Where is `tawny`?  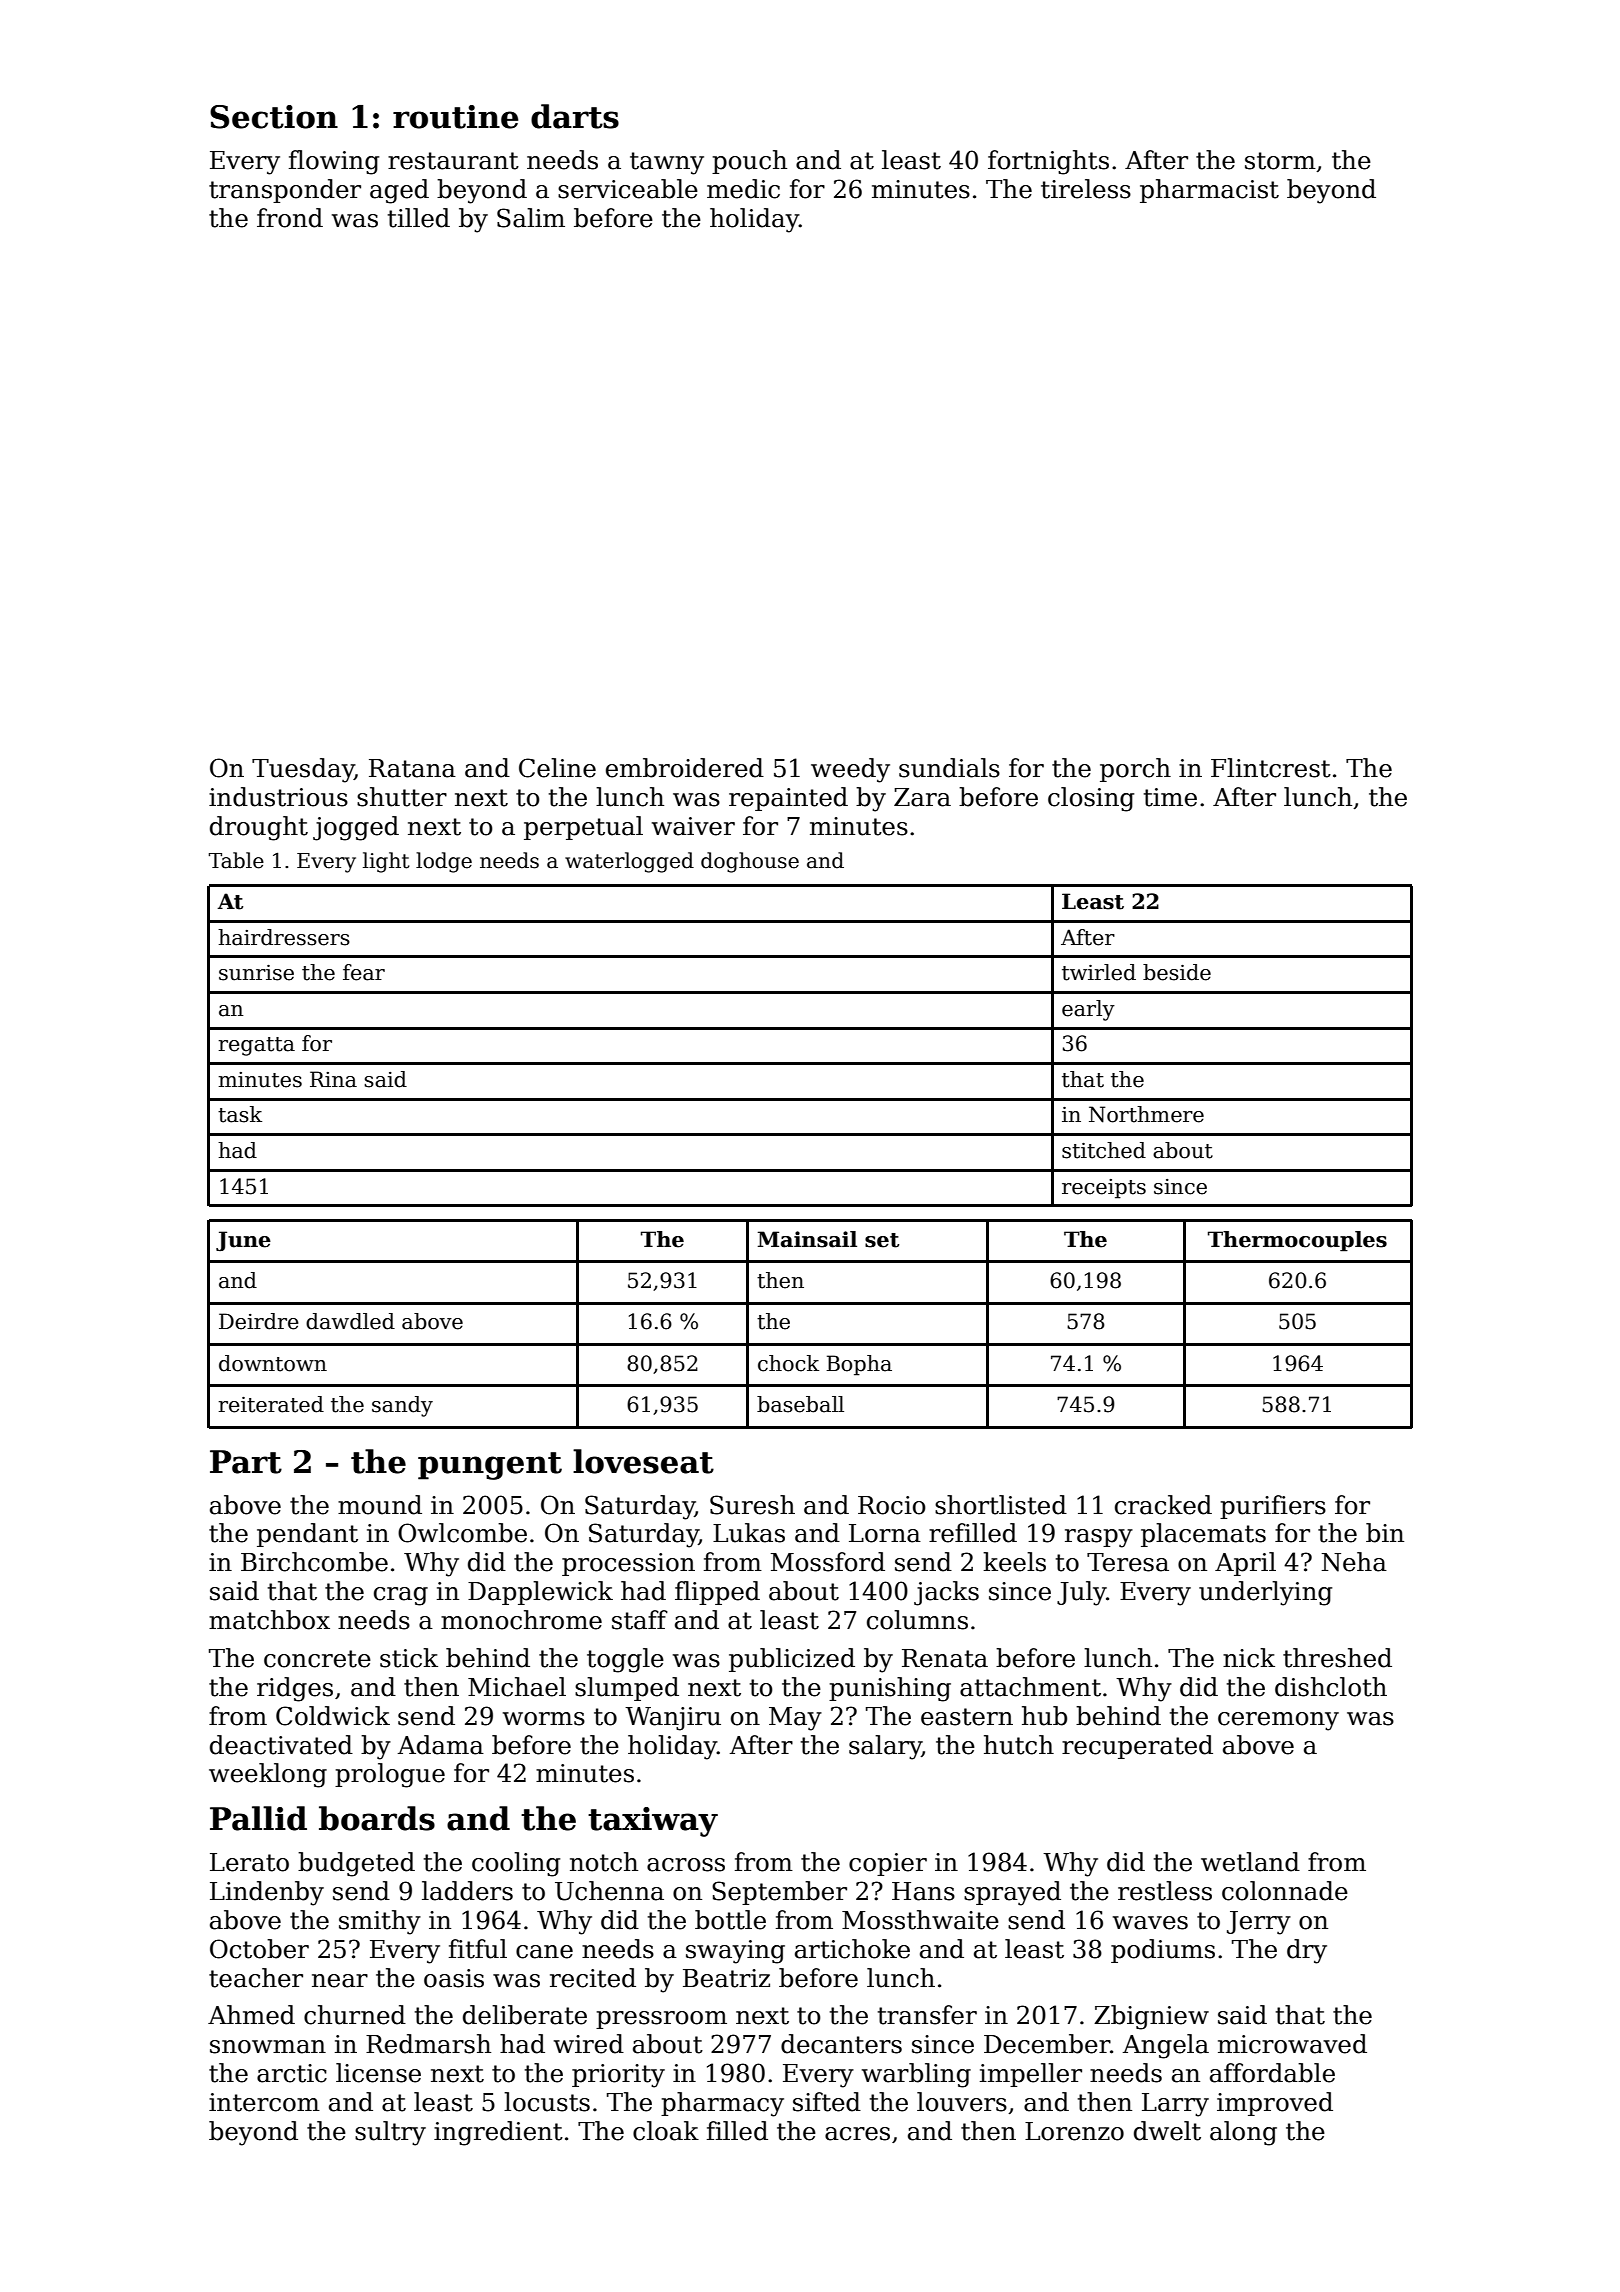
tawny is located at coordinates (667, 163).
